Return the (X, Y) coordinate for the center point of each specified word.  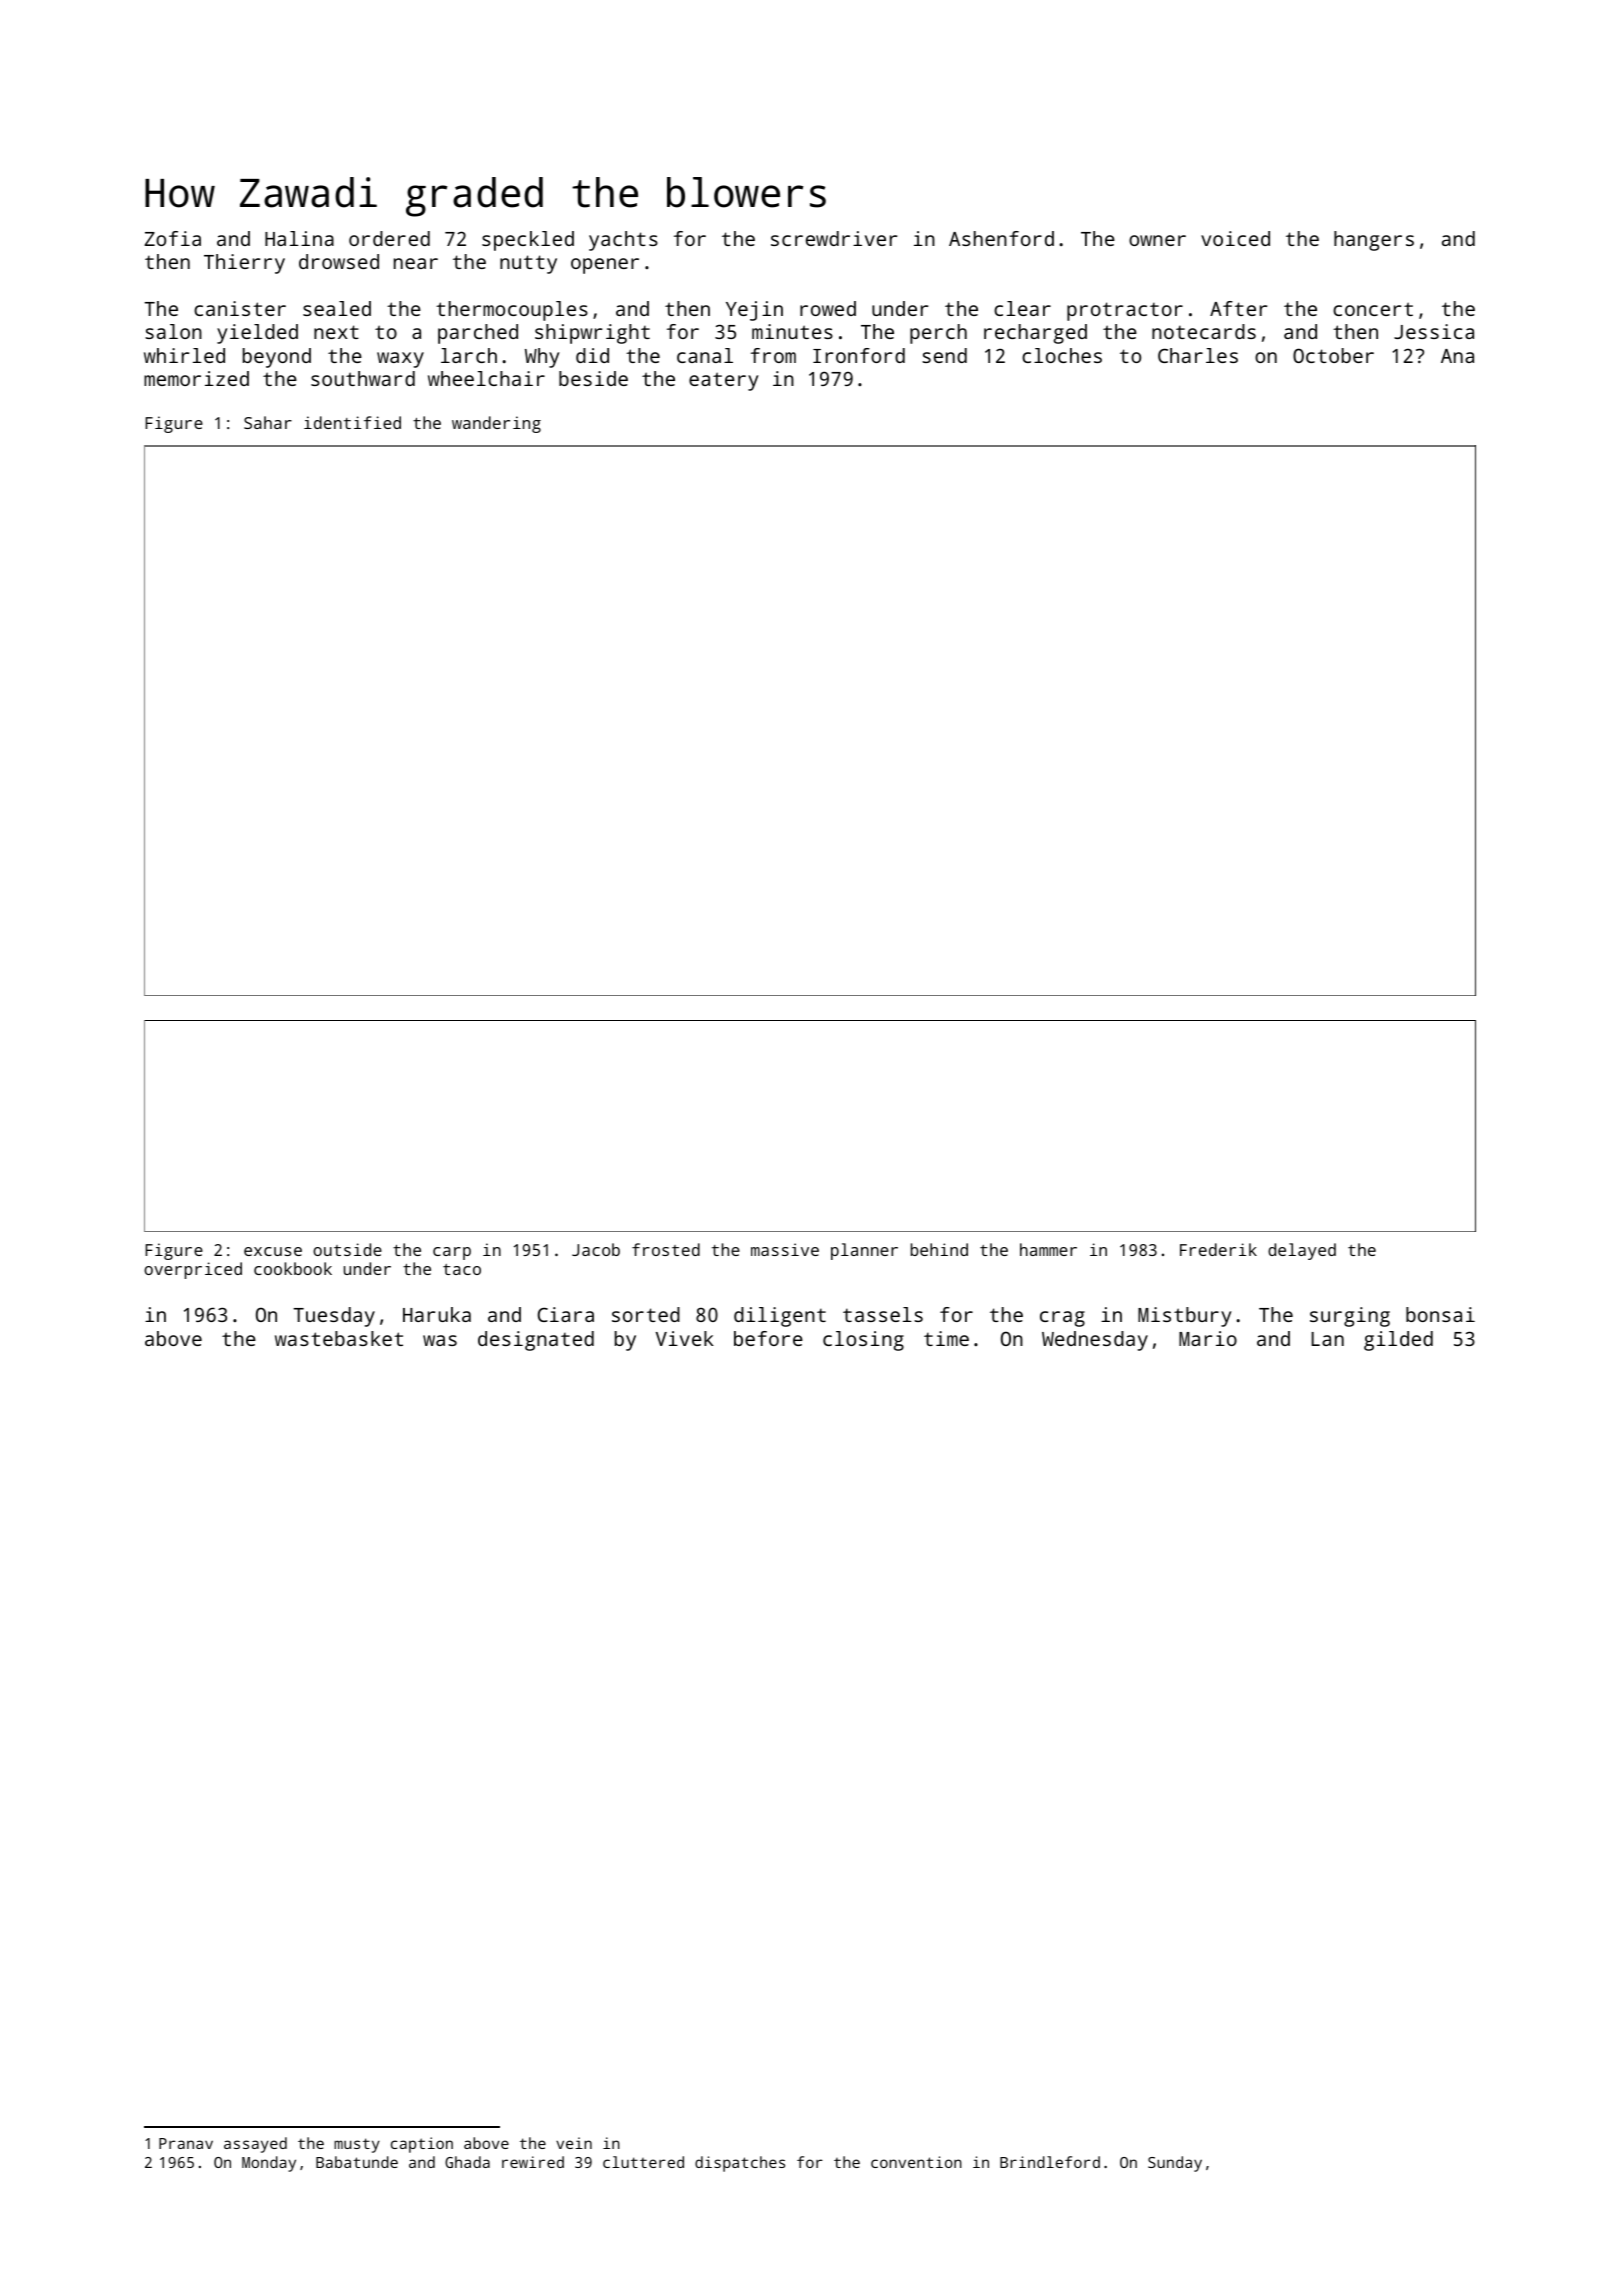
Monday (269, 2164)
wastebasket (339, 1338)
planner (864, 1251)
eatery (723, 381)
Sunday (1175, 2164)
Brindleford (1050, 2162)
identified (352, 422)
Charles (1198, 355)
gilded (1398, 1341)
